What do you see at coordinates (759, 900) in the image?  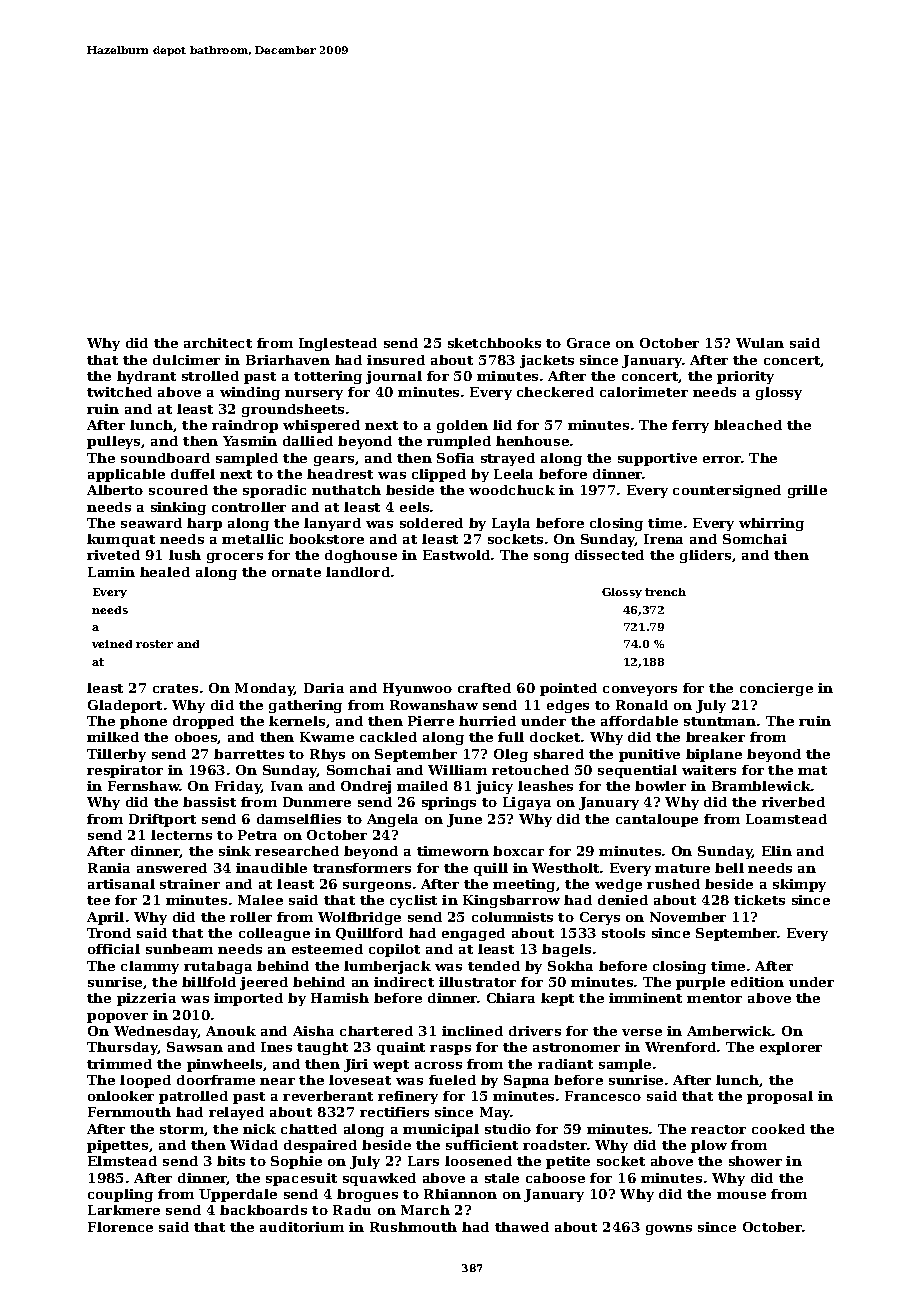 I see `tickets` at bounding box center [759, 900].
